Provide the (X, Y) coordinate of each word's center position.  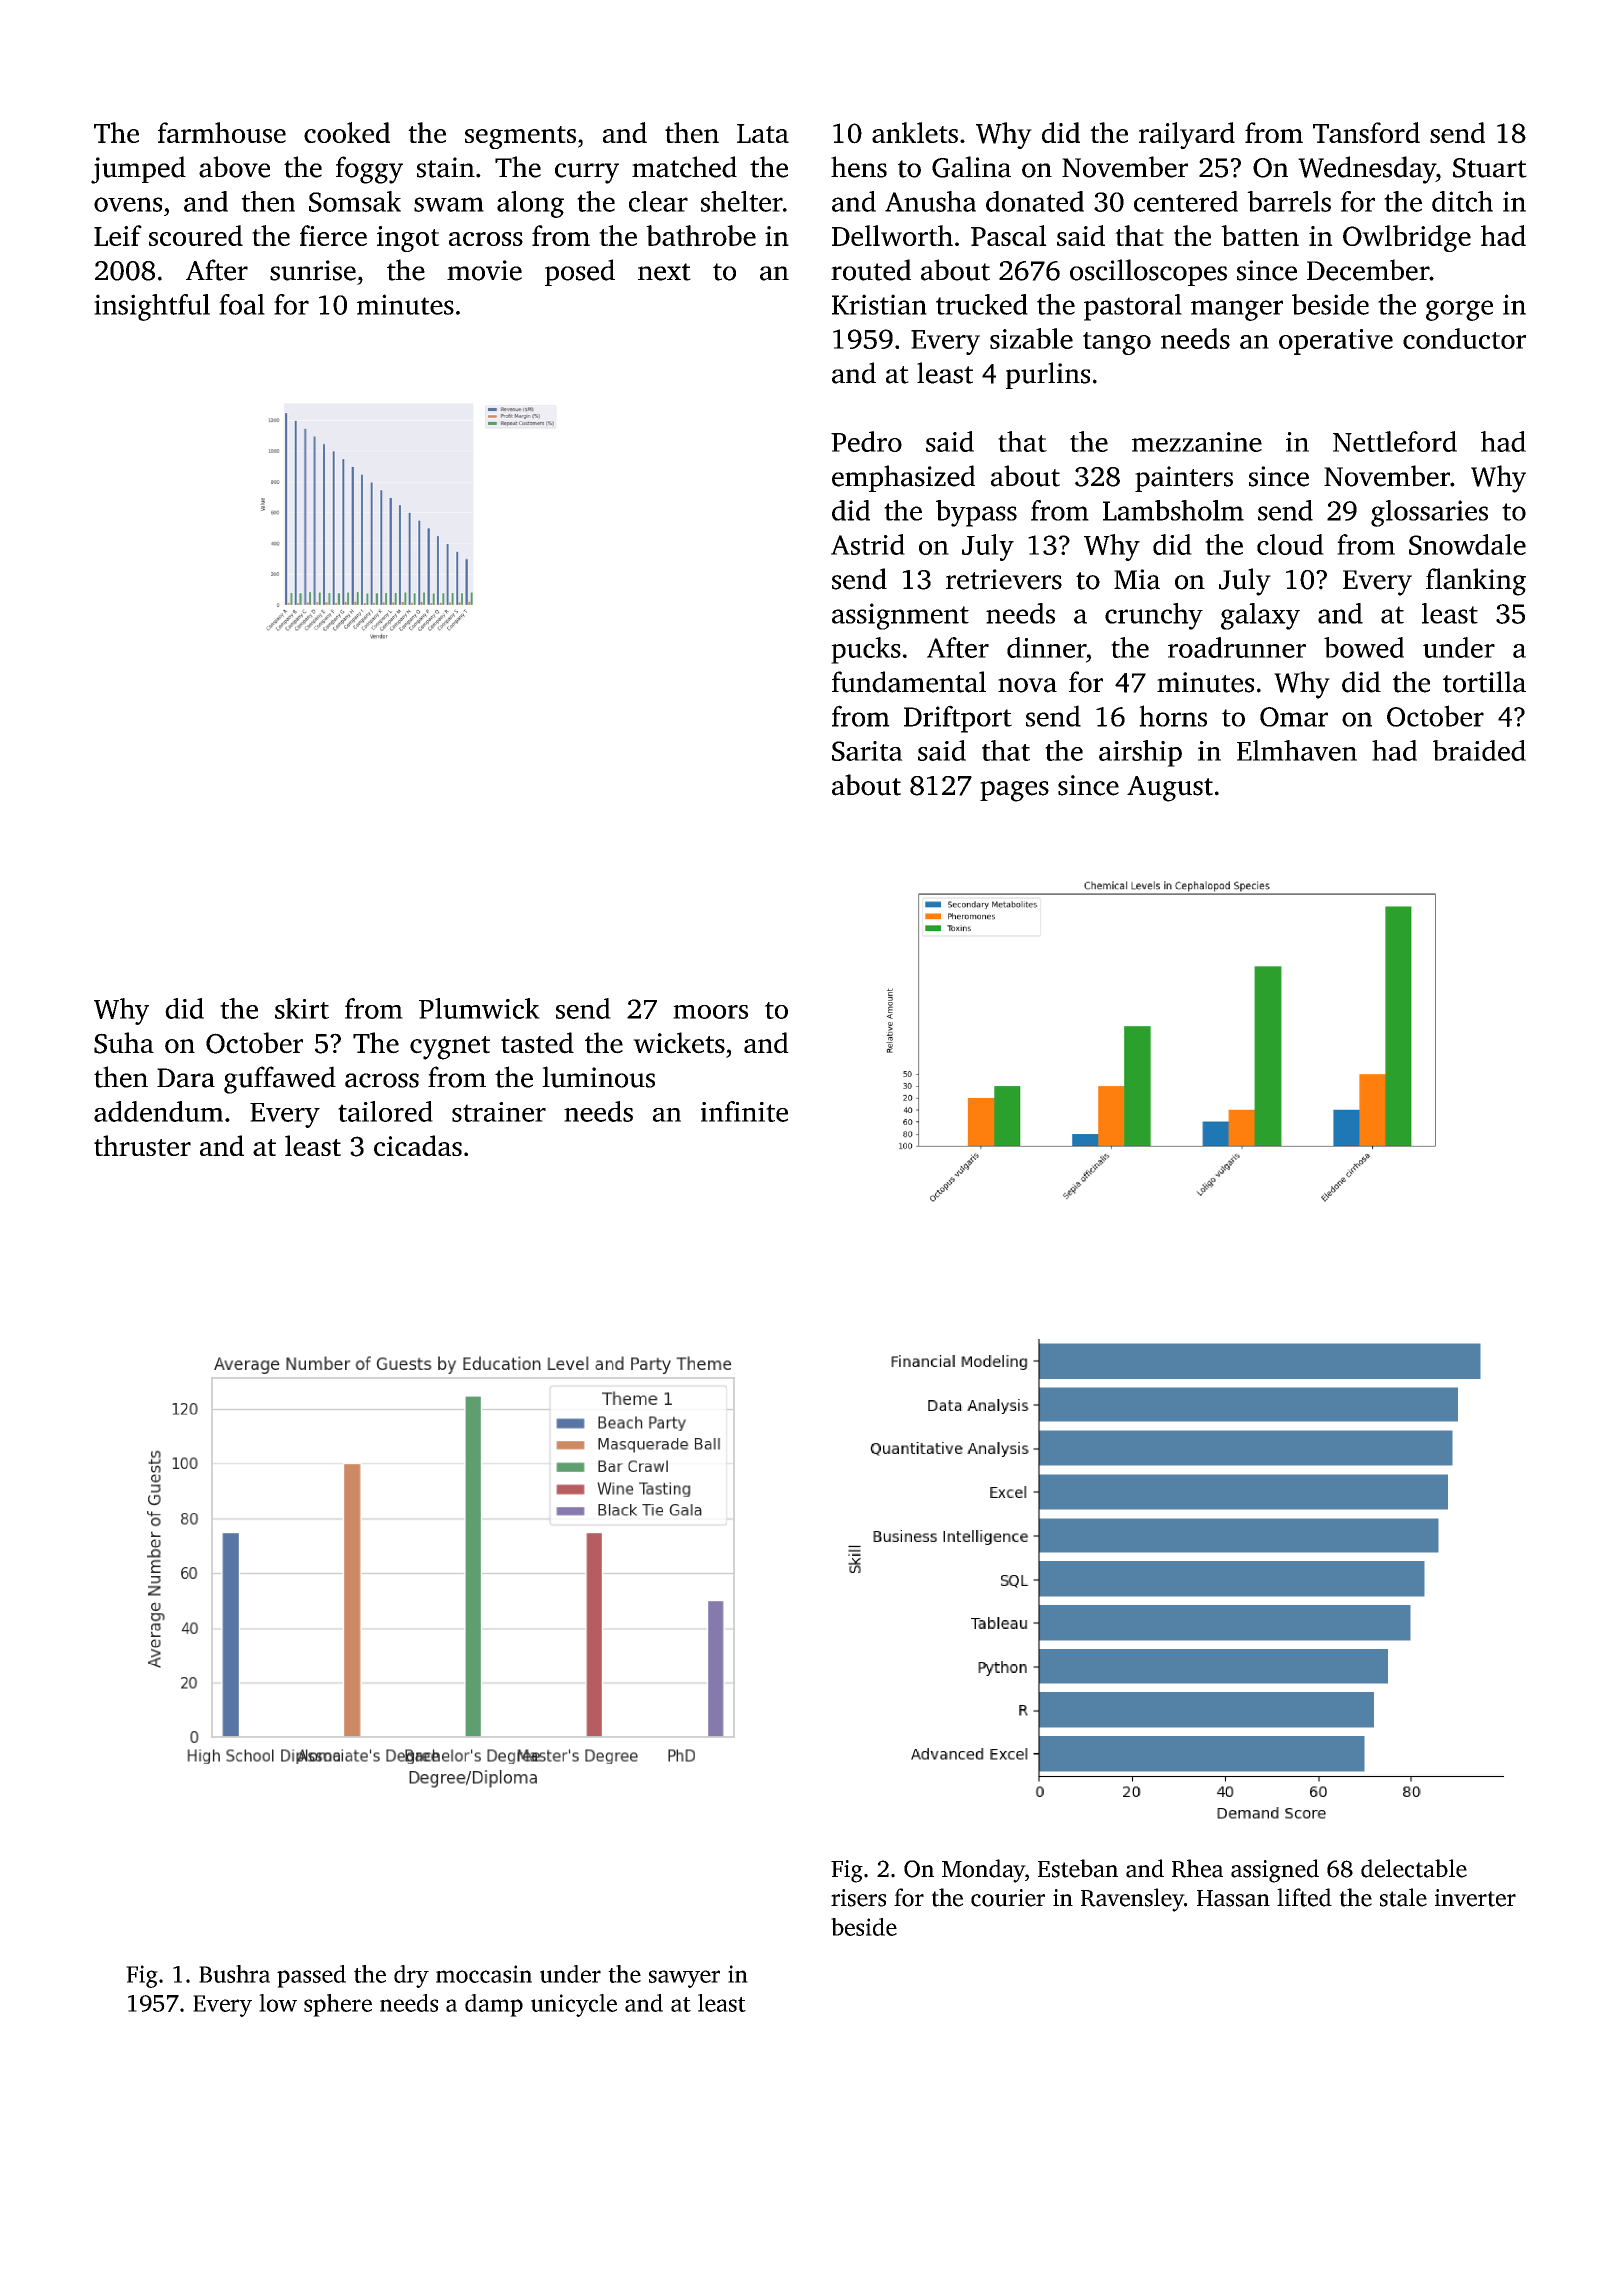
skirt (302, 1008)
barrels (1289, 201)
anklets (915, 132)
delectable (1414, 1868)
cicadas (418, 1145)
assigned (1275, 1871)
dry (411, 1976)
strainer (499, 1112)
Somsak (355, 201)
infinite (744, 1111)
